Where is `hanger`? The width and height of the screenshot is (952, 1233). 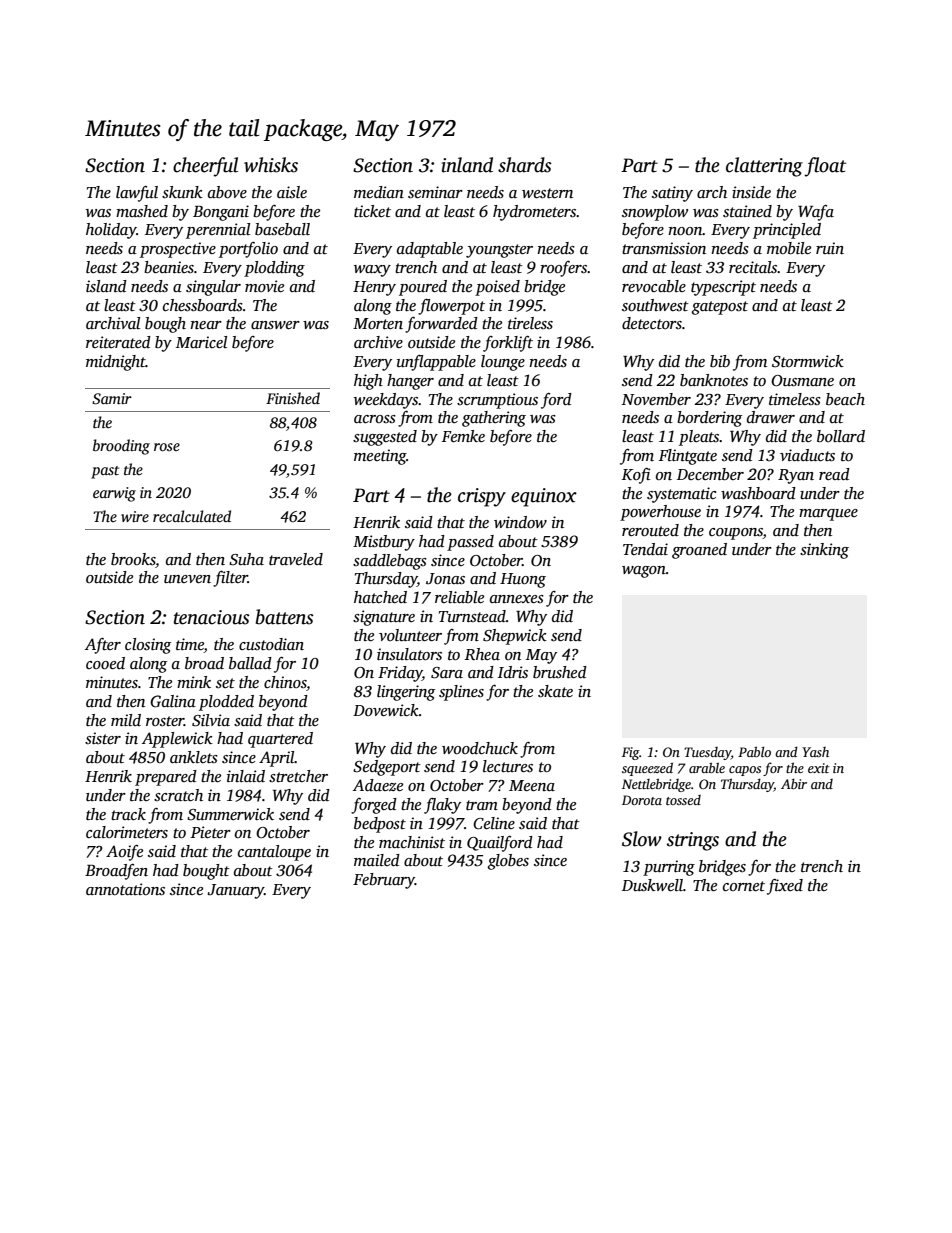 hanger is located at coordinates (410, 382).
